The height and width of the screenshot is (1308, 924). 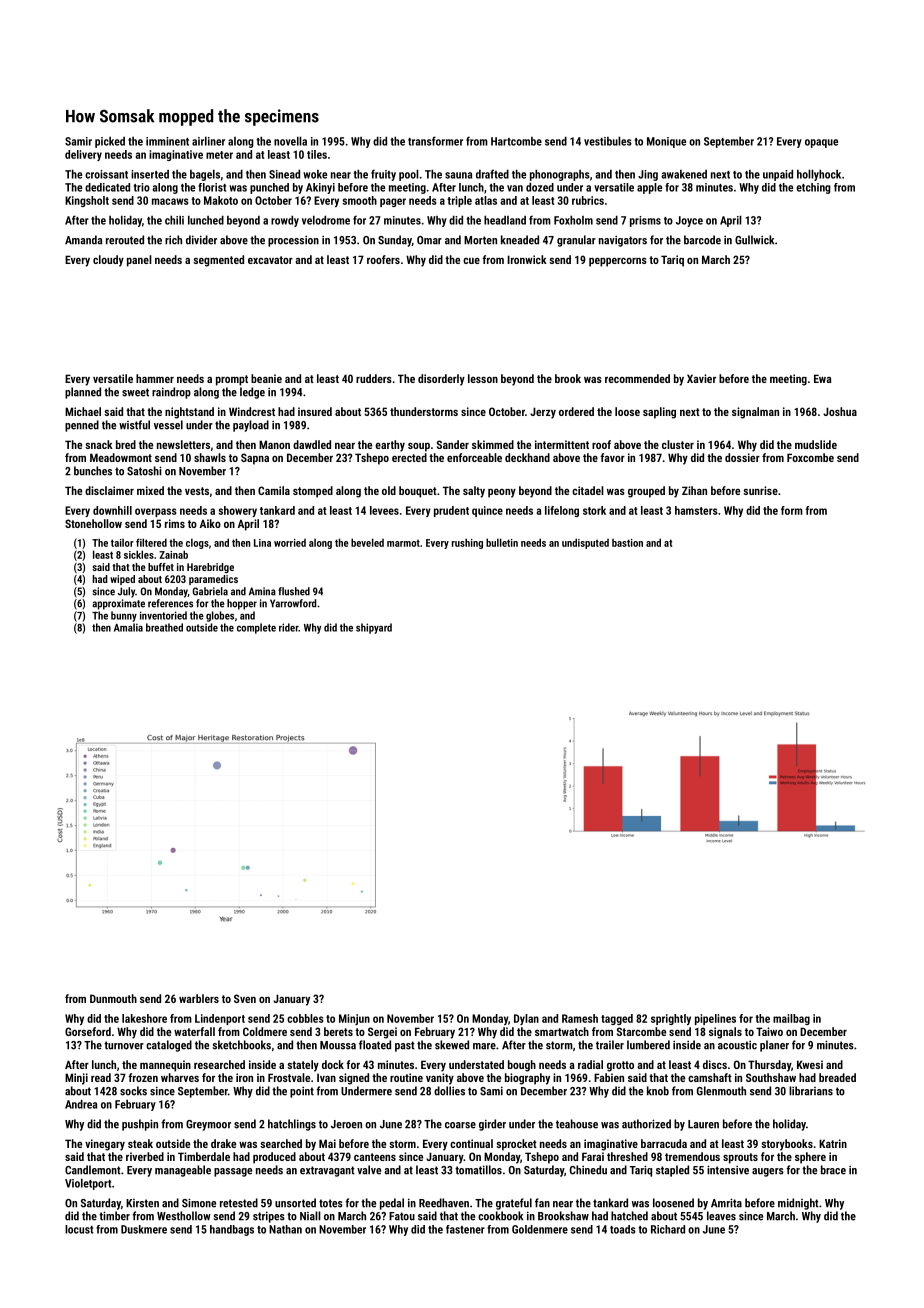 What do you see at coordinates (208, 141) in the screenshot?
I see `airliner` at bounding box center [208, 141].
